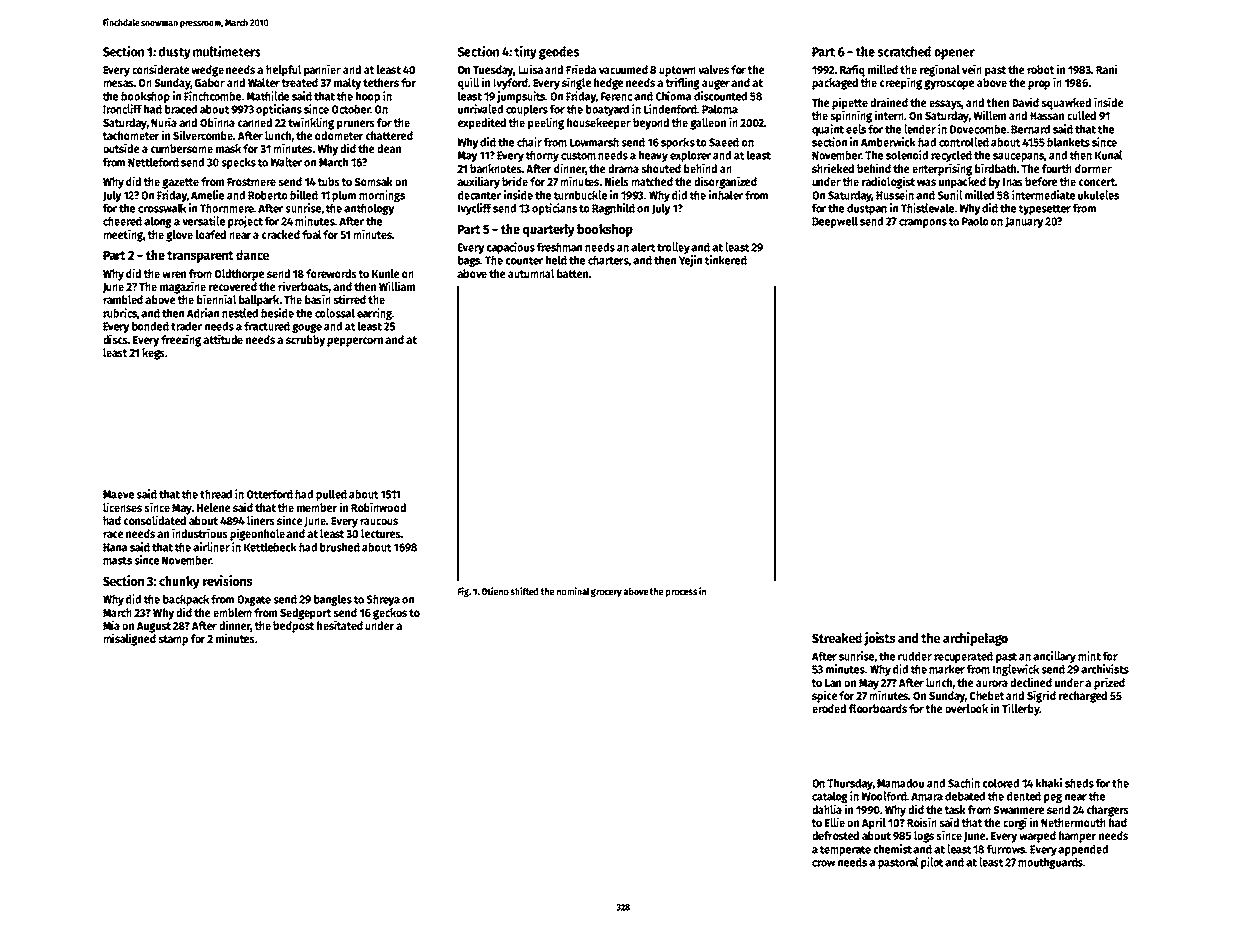 The width and height of the screenshot is (1233, 952). What do you see at coordinates (975, 221) in the screenshot?
I see `Paolo` at bounding box center [975, 221].
